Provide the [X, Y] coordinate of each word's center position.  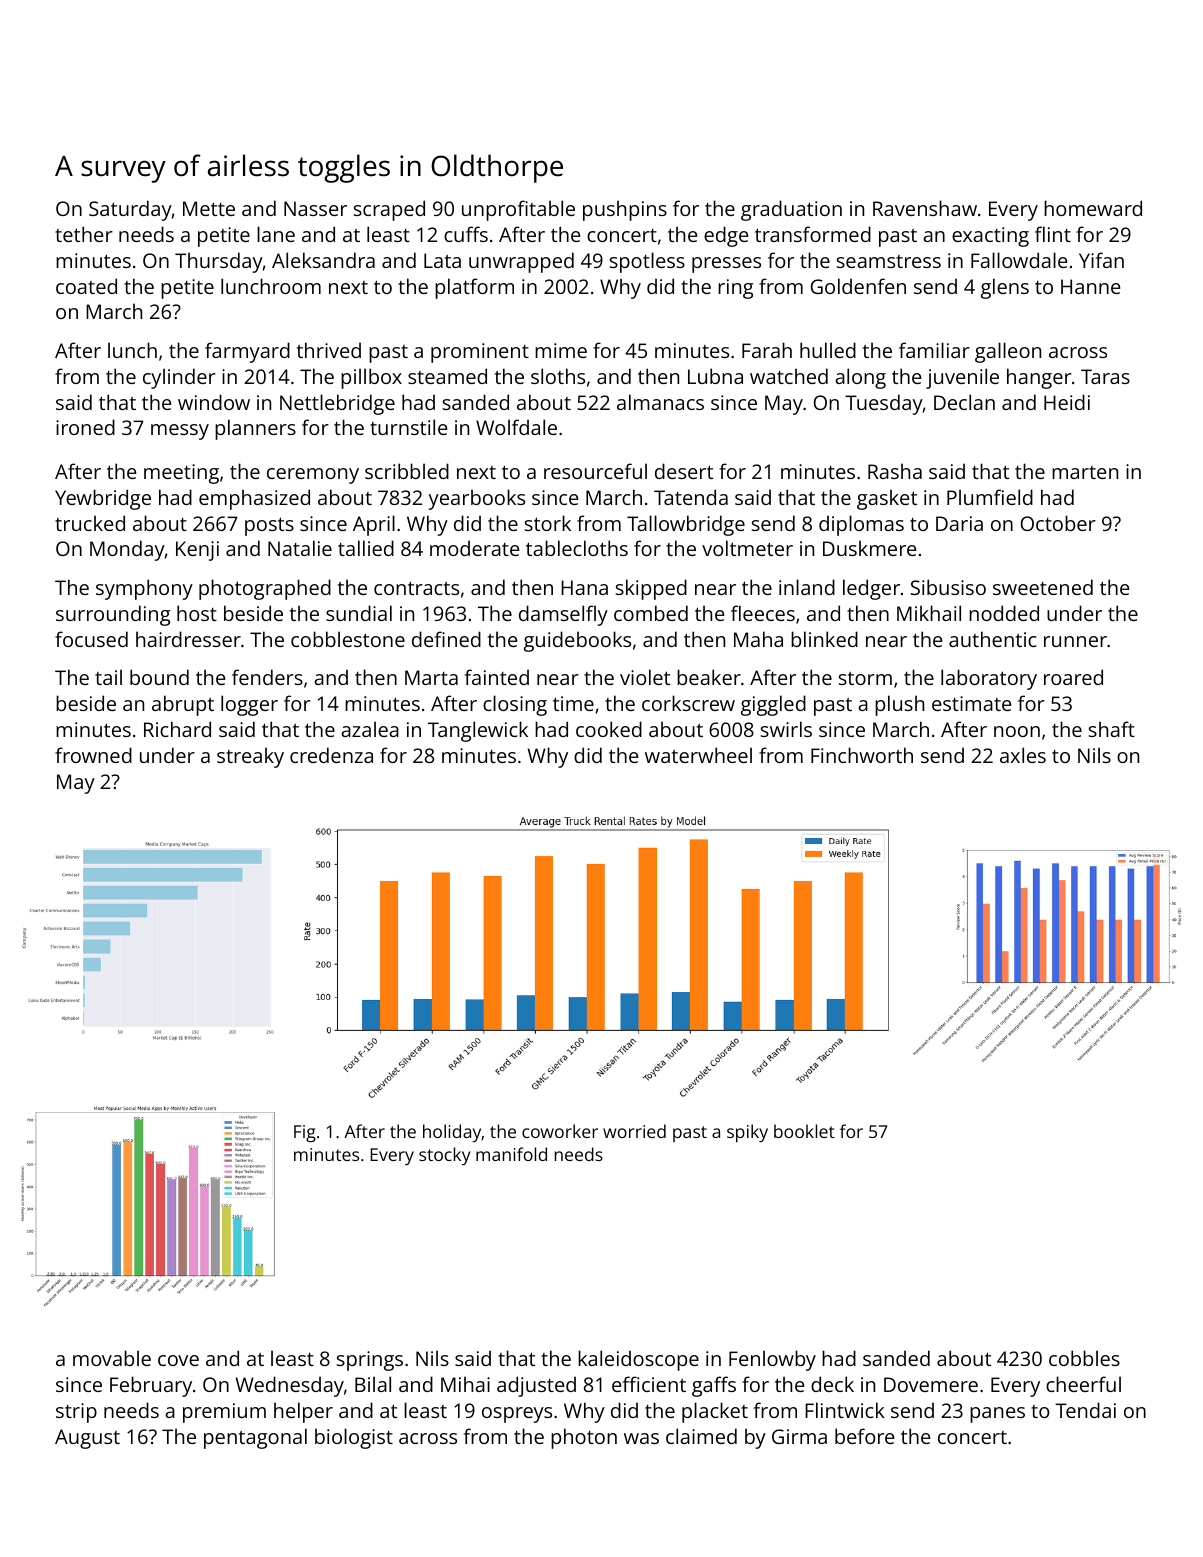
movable [112, 1358]
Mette [209, 208]
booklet [804, 1131]
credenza [331, 755]
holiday [452, 1133]
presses [726, 265]
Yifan [1101, 260]
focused [91, 639]
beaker [709, 677]
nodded [1004, 613]
